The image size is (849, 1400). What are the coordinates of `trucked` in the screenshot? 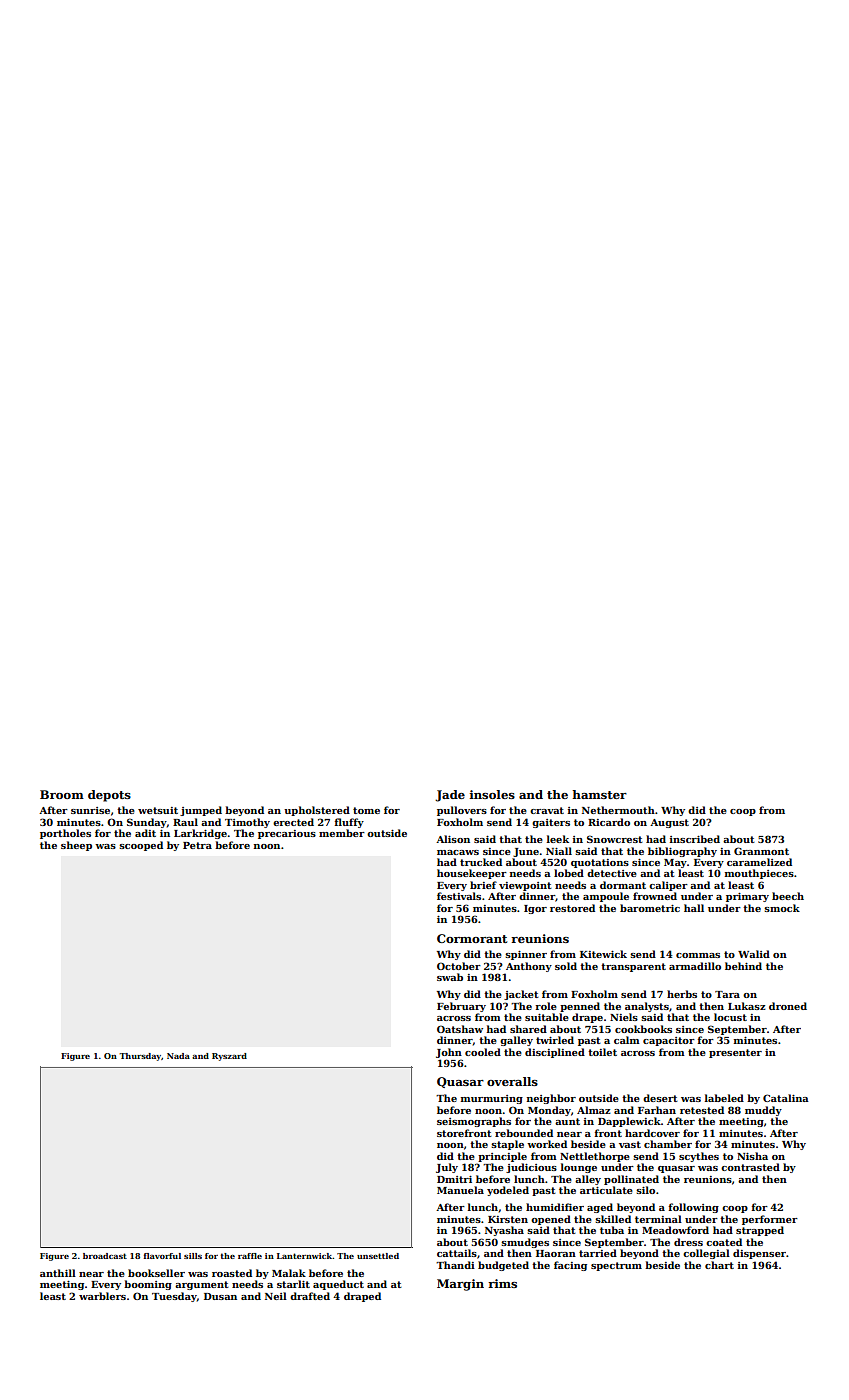 It's located at (481, 862).
